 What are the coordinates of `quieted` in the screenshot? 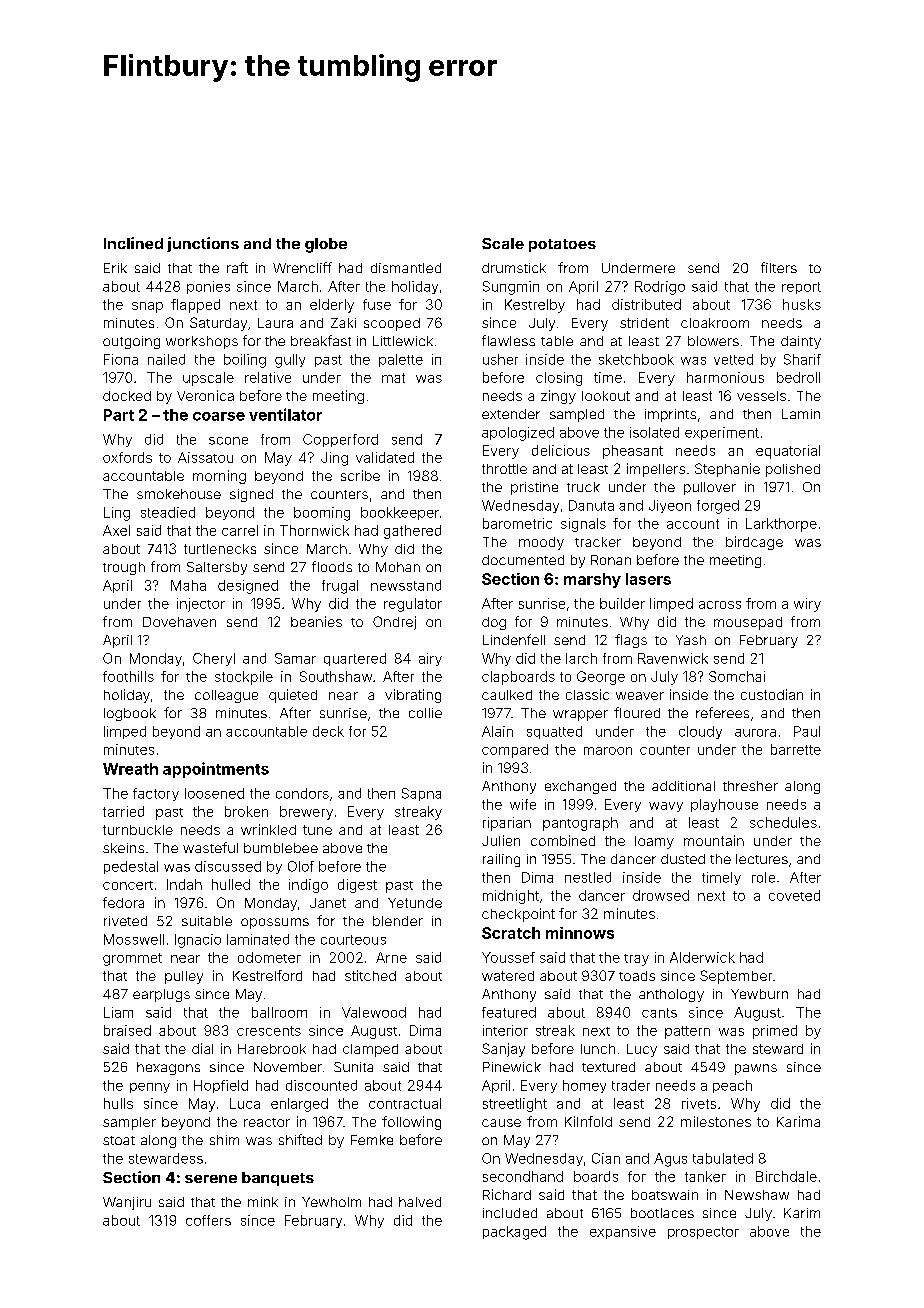 It's located at (293, 696).
